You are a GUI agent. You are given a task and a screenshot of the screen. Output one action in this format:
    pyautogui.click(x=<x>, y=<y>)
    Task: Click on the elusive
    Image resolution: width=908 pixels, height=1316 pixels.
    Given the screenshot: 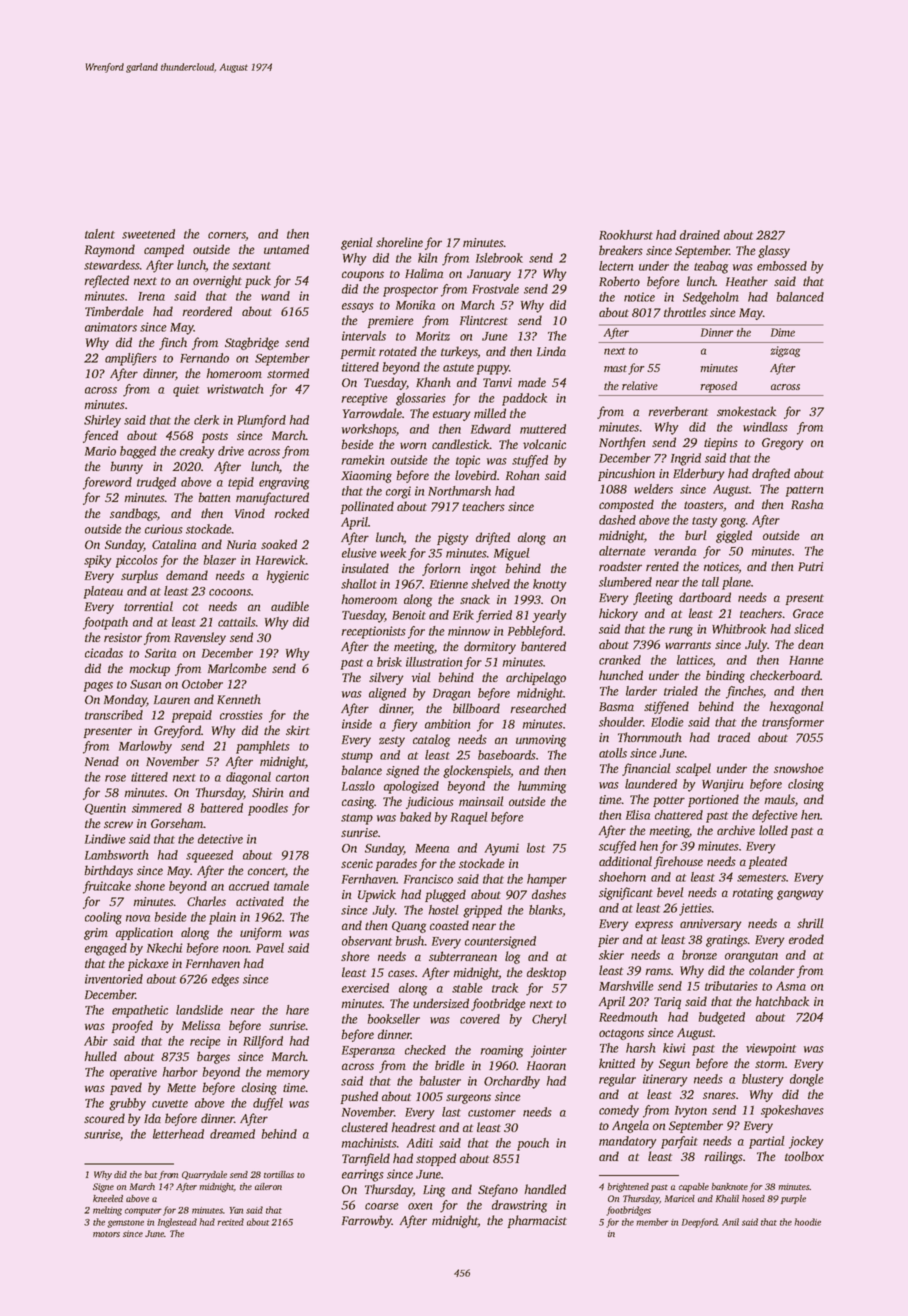 What is the action you would take?
    pyautogui.click(x=359, y=553)
